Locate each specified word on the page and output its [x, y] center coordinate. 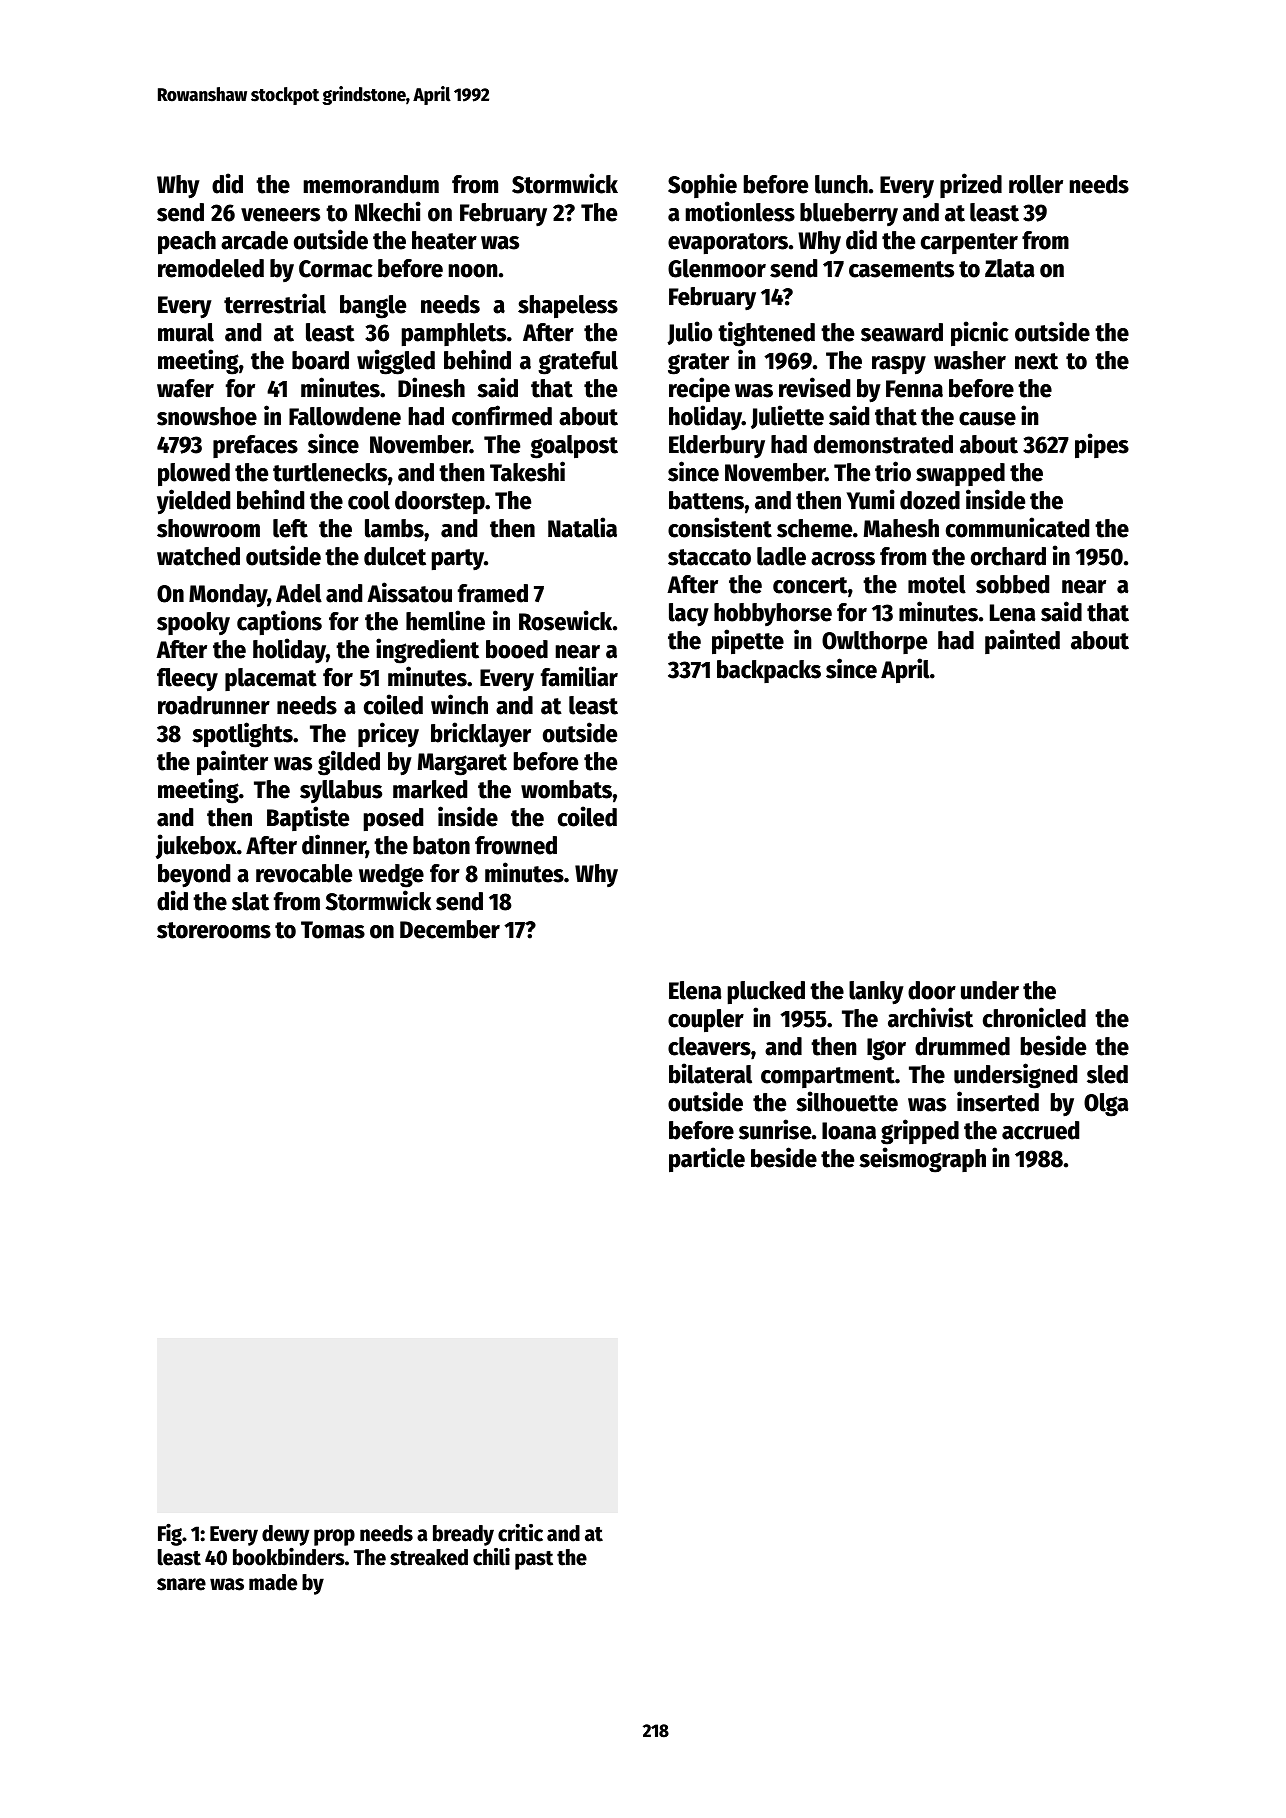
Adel [299, 593]
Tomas [333, 930]
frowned [516, 845]
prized [971, 185]
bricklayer [481, 735]
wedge [391, 876]
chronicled [1034, 1017]
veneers [280, 215]
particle [707, 1160]
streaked [429, 1557]
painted [1022, 641]
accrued [1040, 1130]
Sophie [702, 185]
